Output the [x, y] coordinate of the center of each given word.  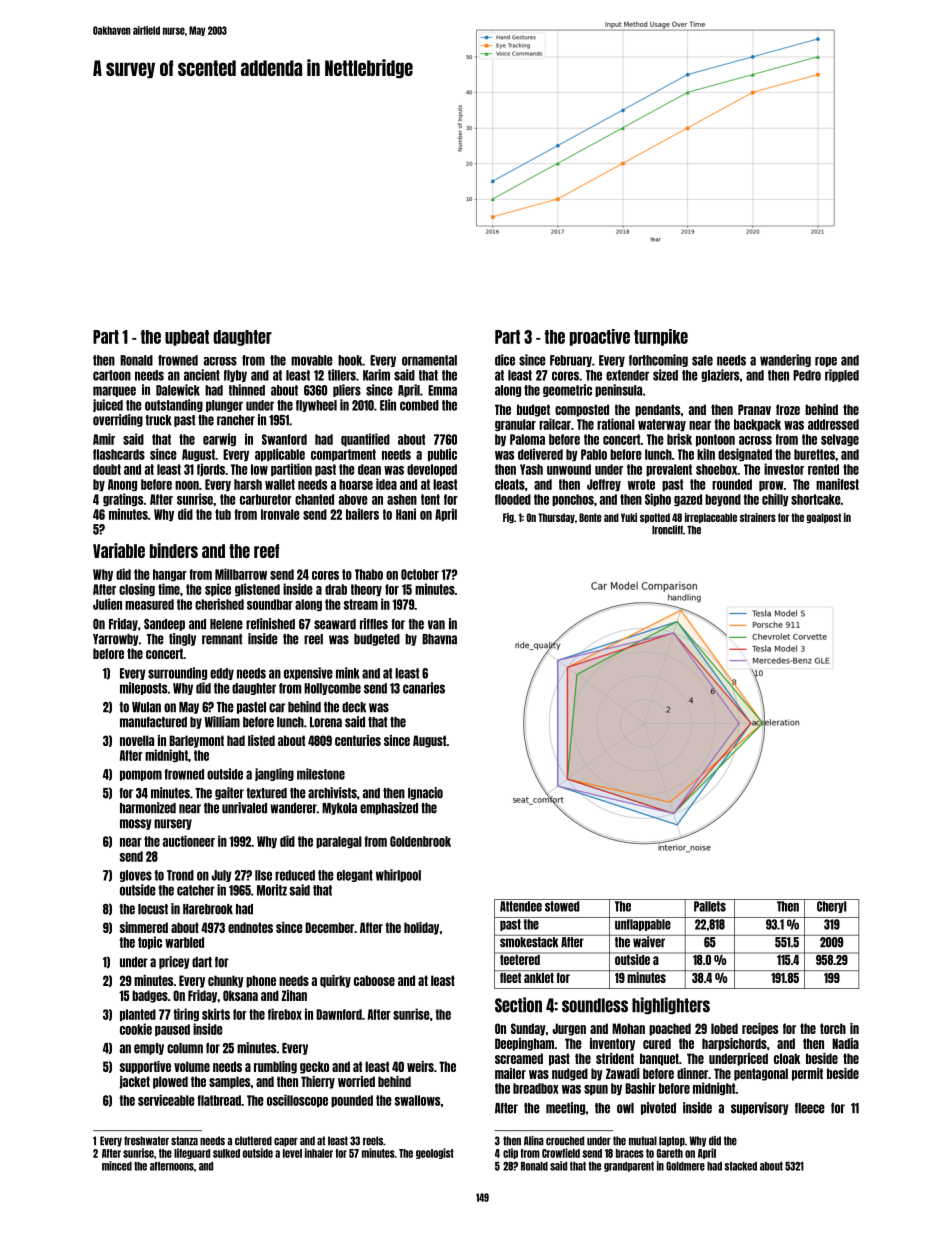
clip [510, 1153]
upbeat [187, 338]
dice [505, 360]
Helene [226, 624]
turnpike [661, 337]
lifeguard [192, 1153]
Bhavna [439, 639]
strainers [758, 517]
